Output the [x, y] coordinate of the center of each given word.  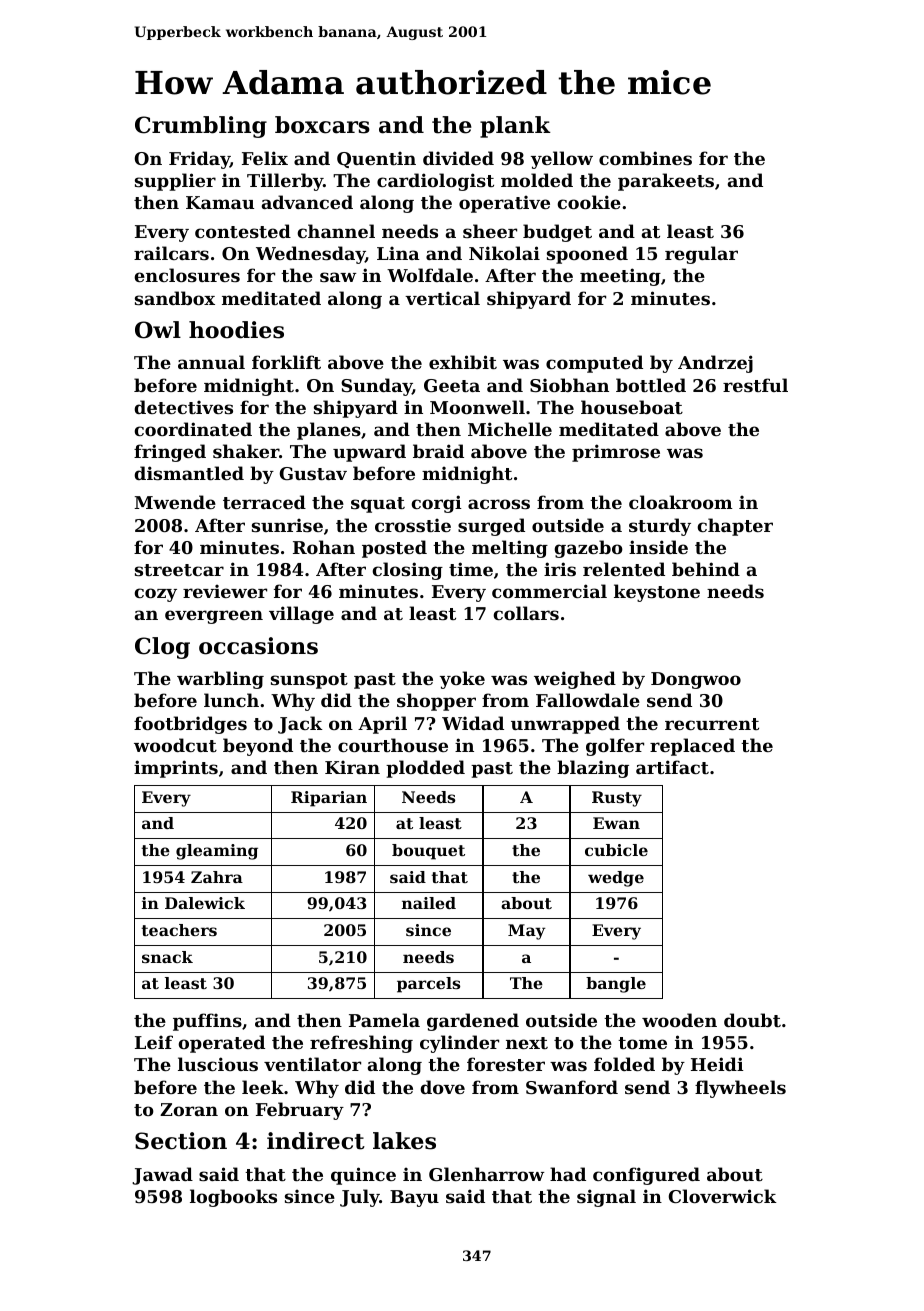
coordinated [193, 429]
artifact [672, 767]
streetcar [179, 570]
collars [526, 613]
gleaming [217, 852]
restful [755, 385]
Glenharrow [487, 1174]
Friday [199, 160]
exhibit [463, 362]
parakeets [666, 182]
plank [515, 127]
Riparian [329, 799]
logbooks [233, 1198]
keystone [657, 593]
